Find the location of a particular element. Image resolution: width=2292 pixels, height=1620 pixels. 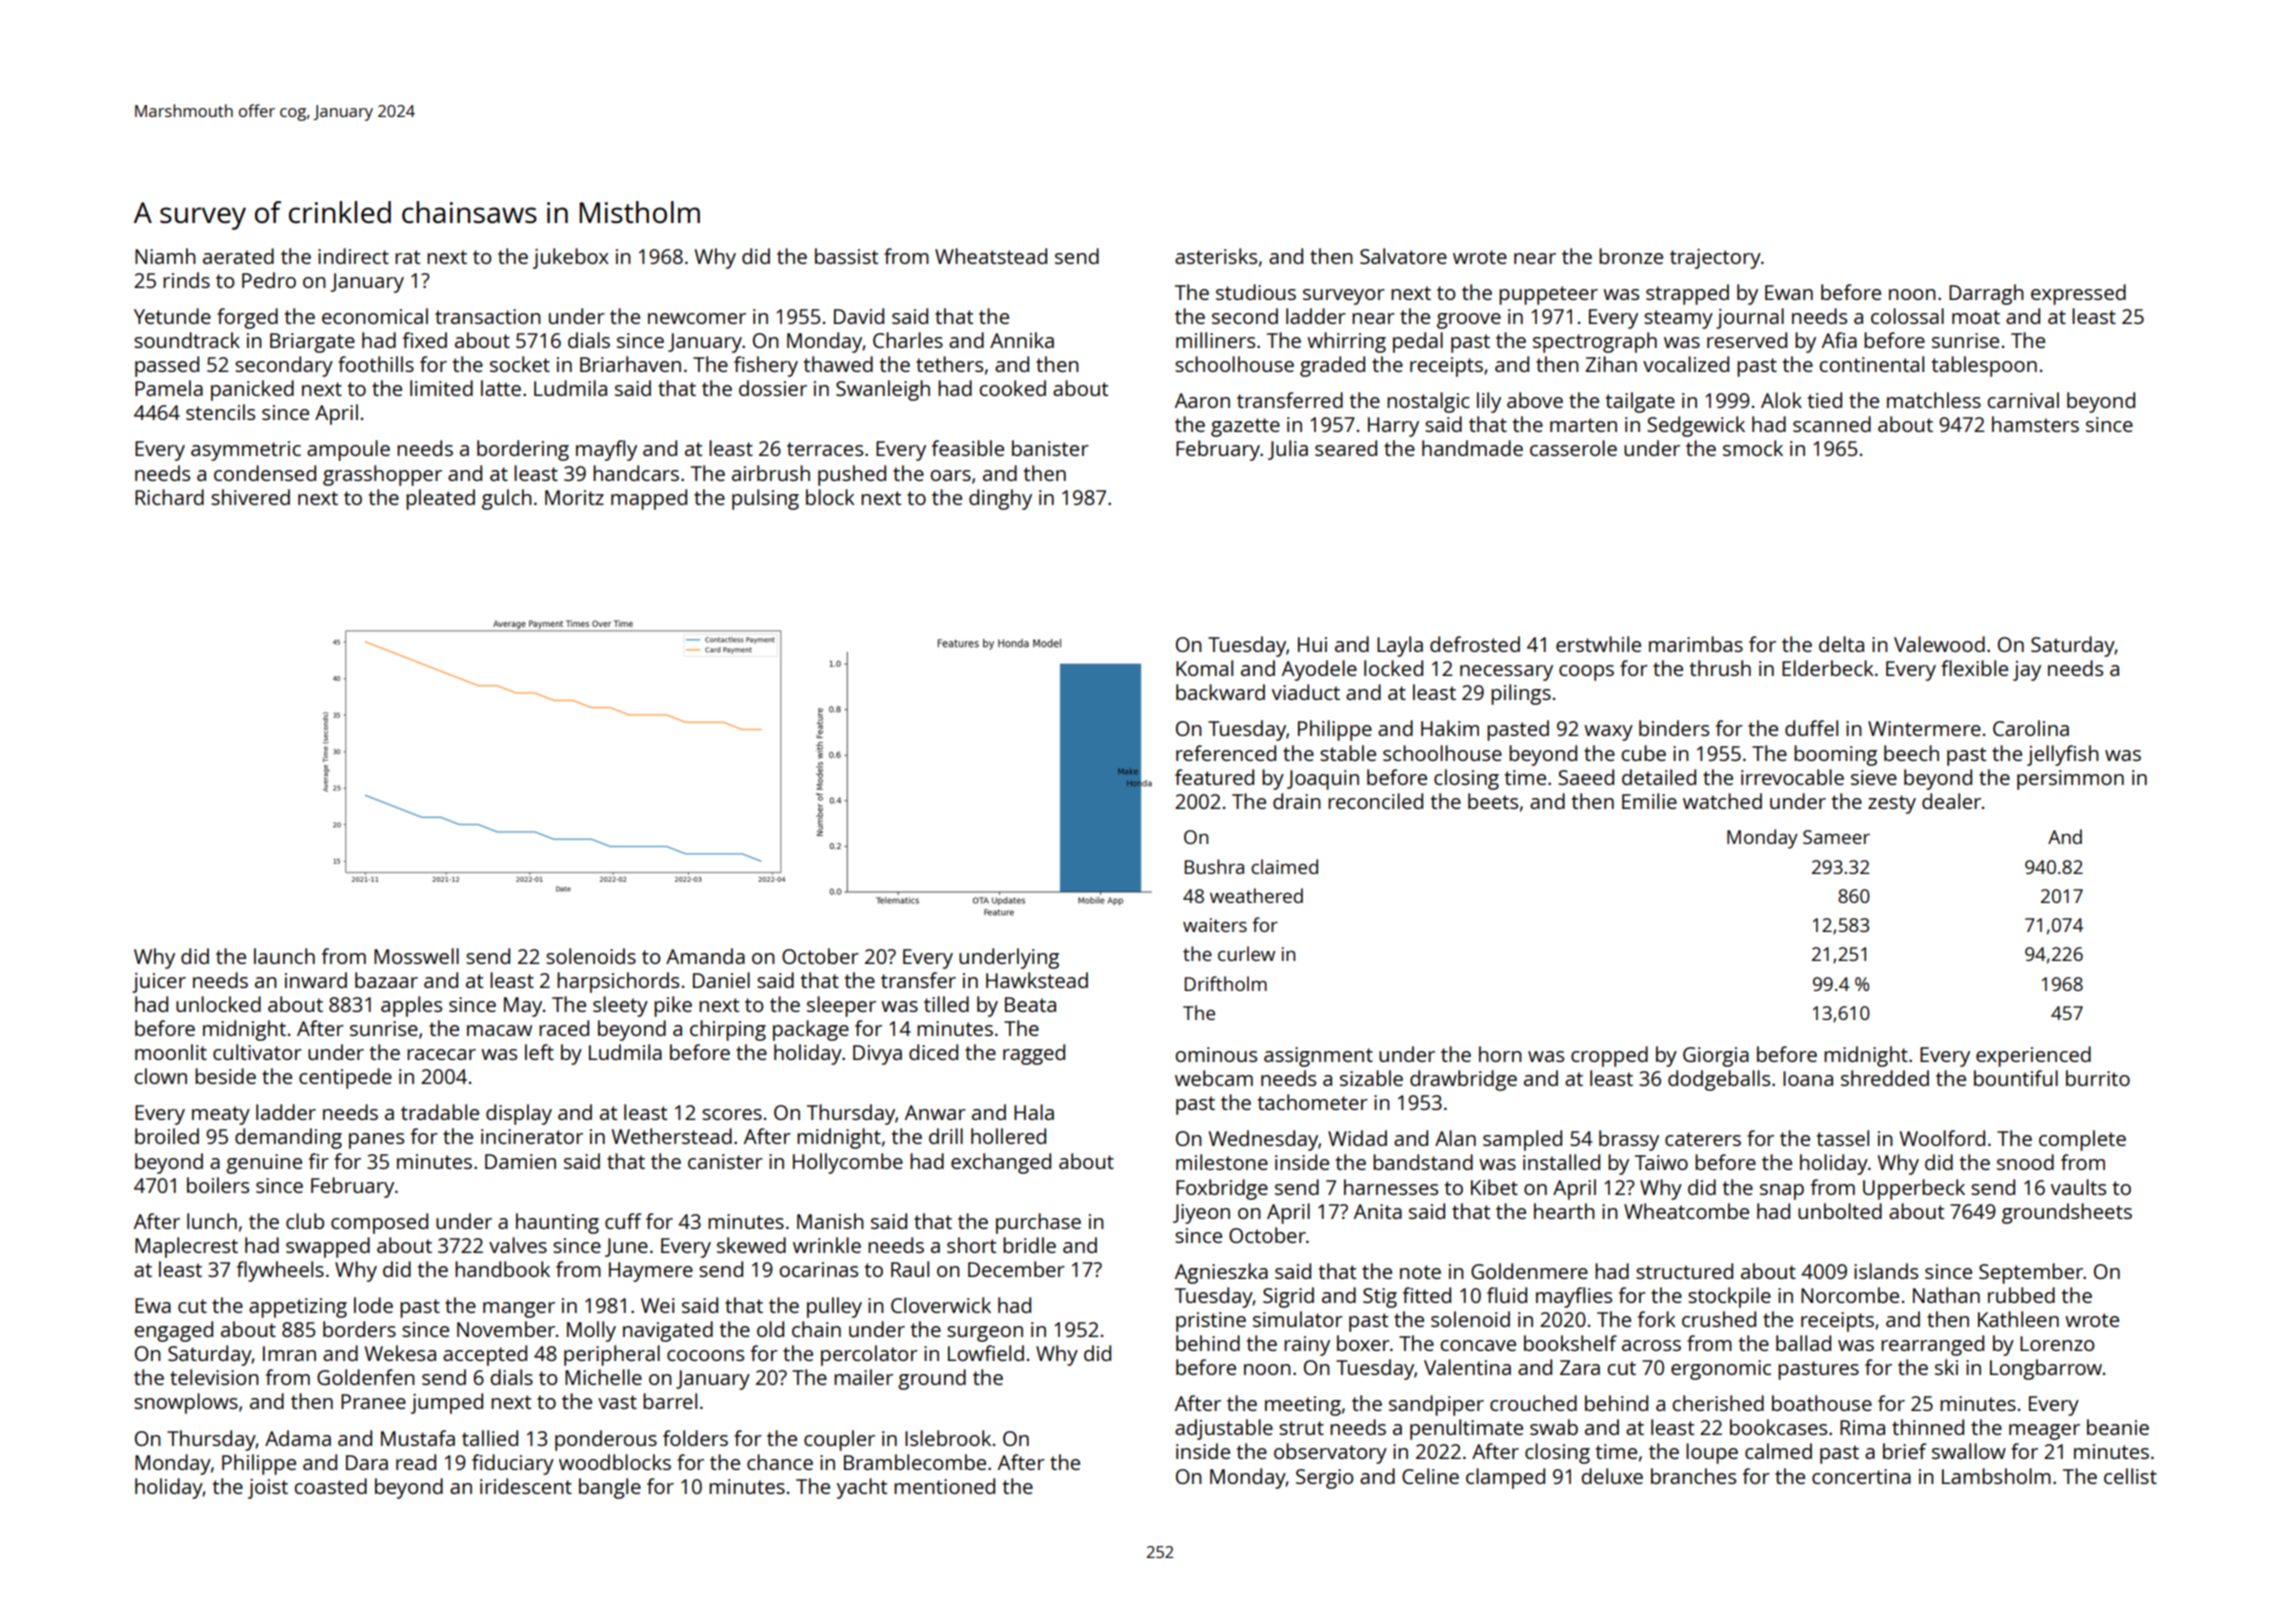

lunch is located at coordinates (212, 1221).
